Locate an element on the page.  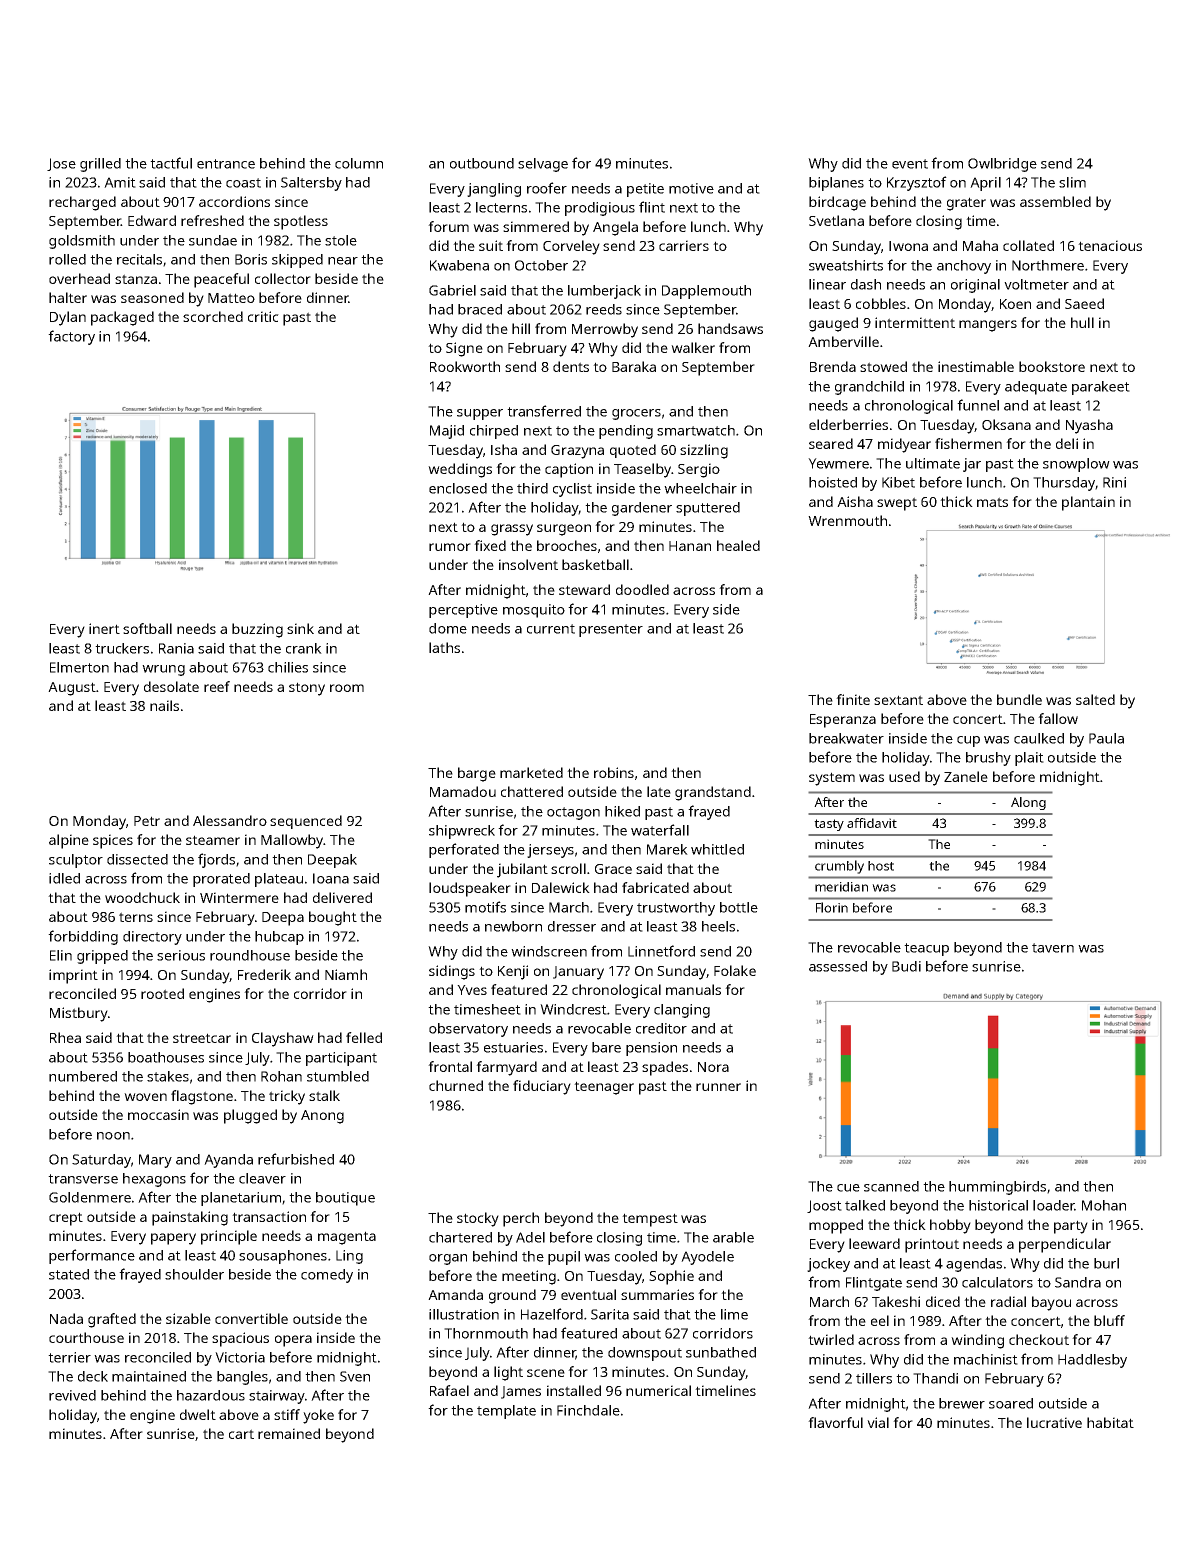
Teaselby is located at coordinates (642, 470).
